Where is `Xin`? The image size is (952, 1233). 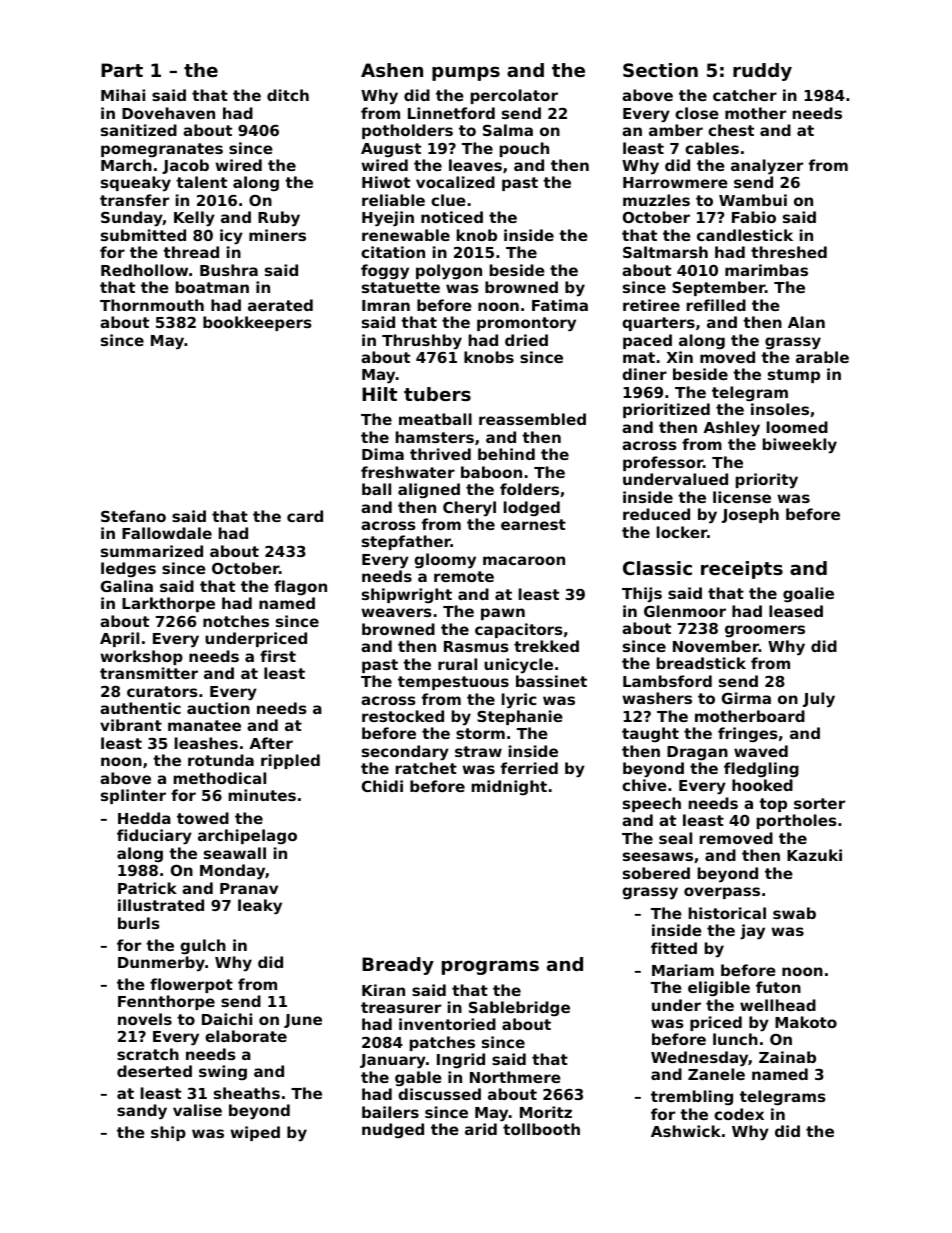 Xin is located at coordinates (680, 357).
